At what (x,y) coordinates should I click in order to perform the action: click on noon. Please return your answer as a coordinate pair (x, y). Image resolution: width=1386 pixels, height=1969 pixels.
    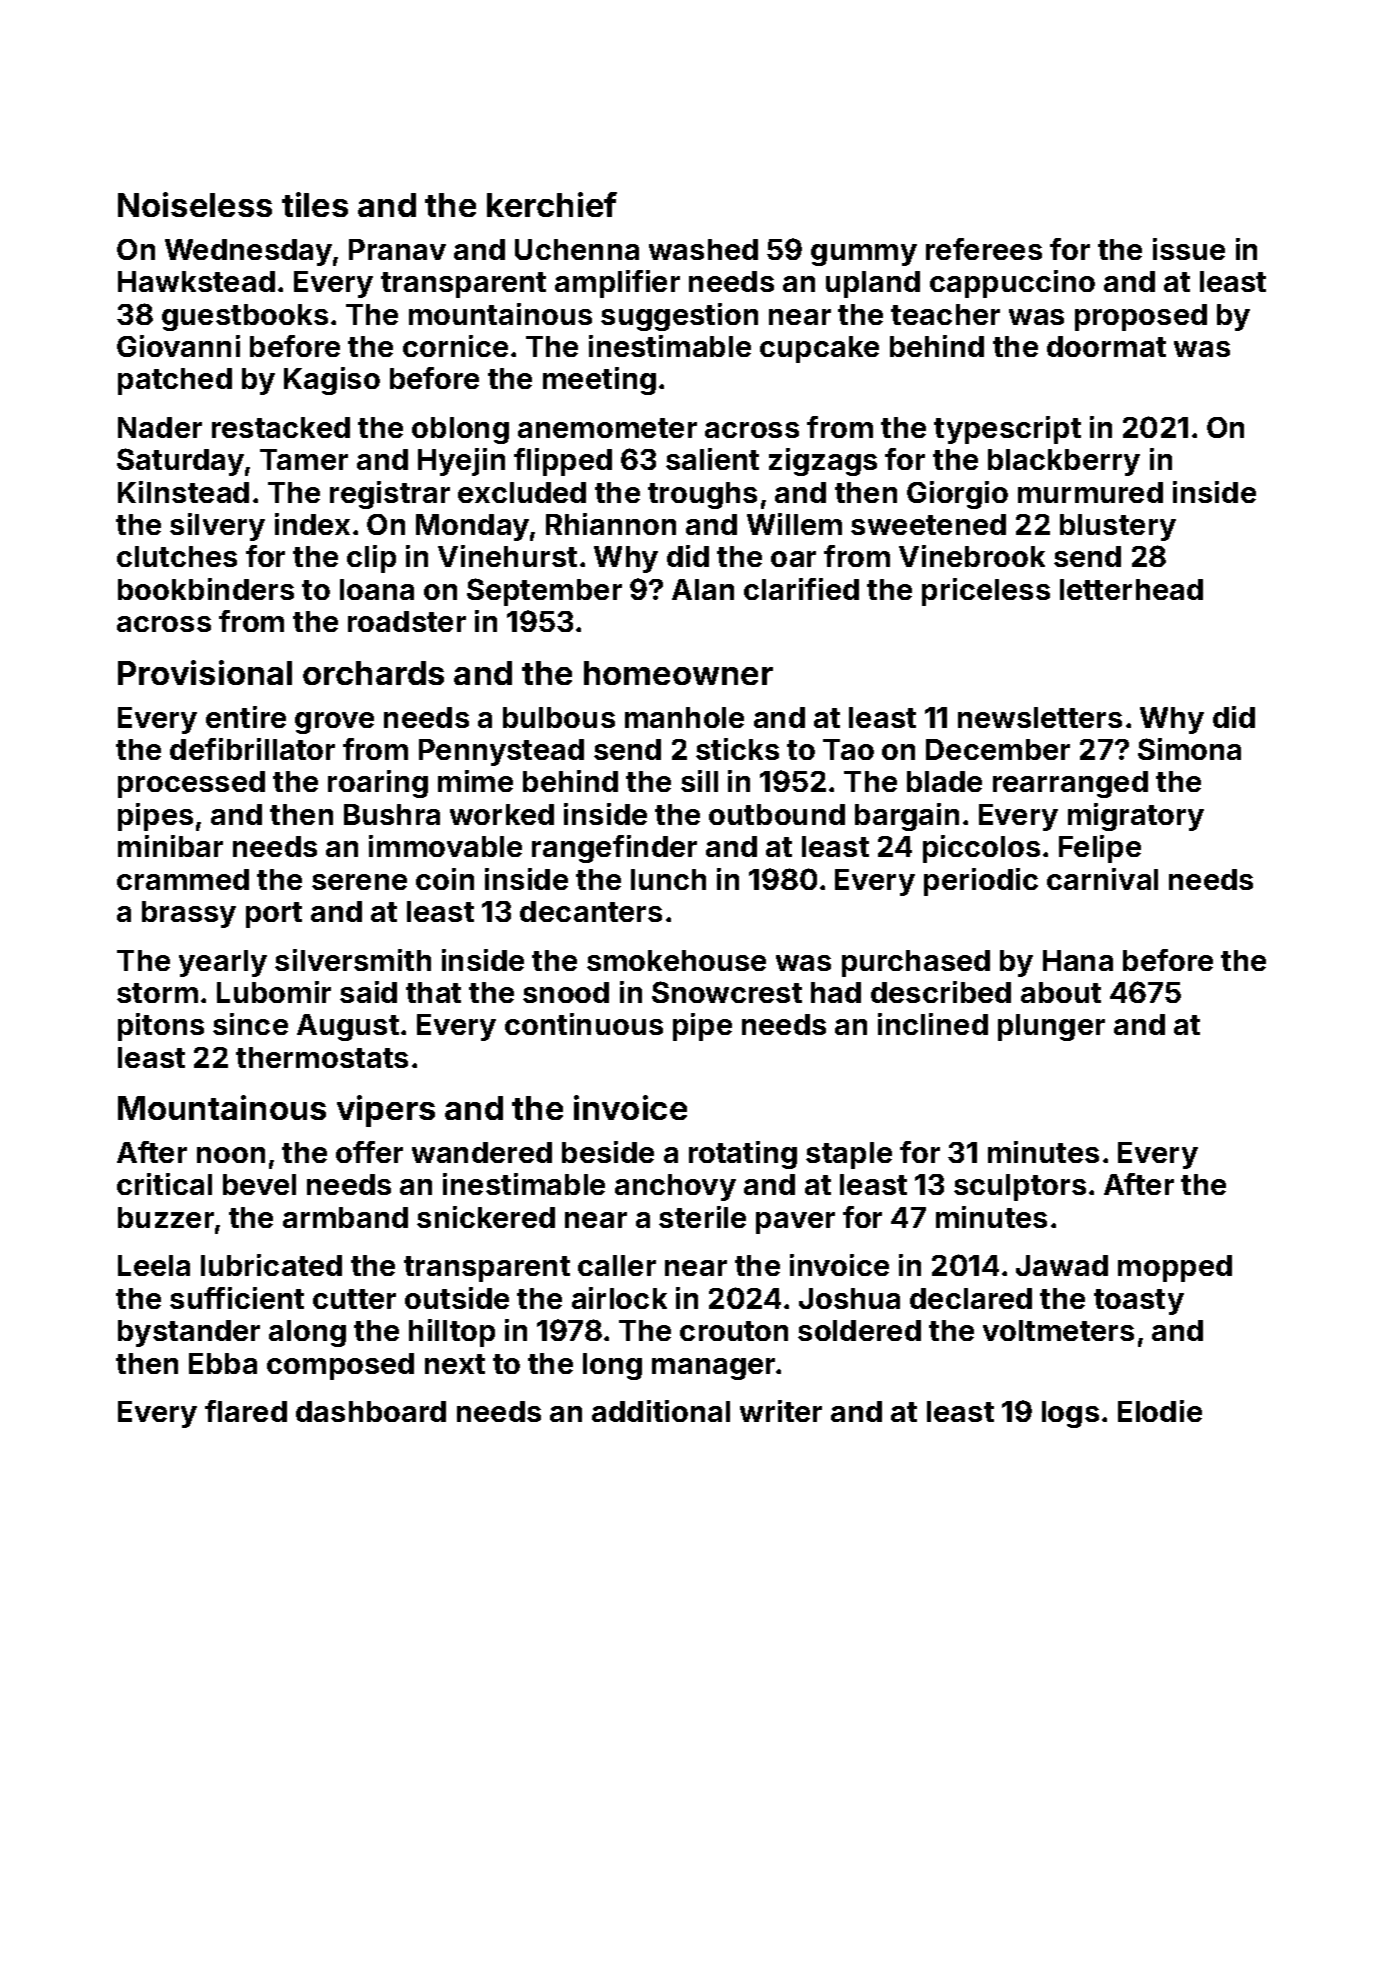
    Looking at the image, I should click on (231, 1155).
